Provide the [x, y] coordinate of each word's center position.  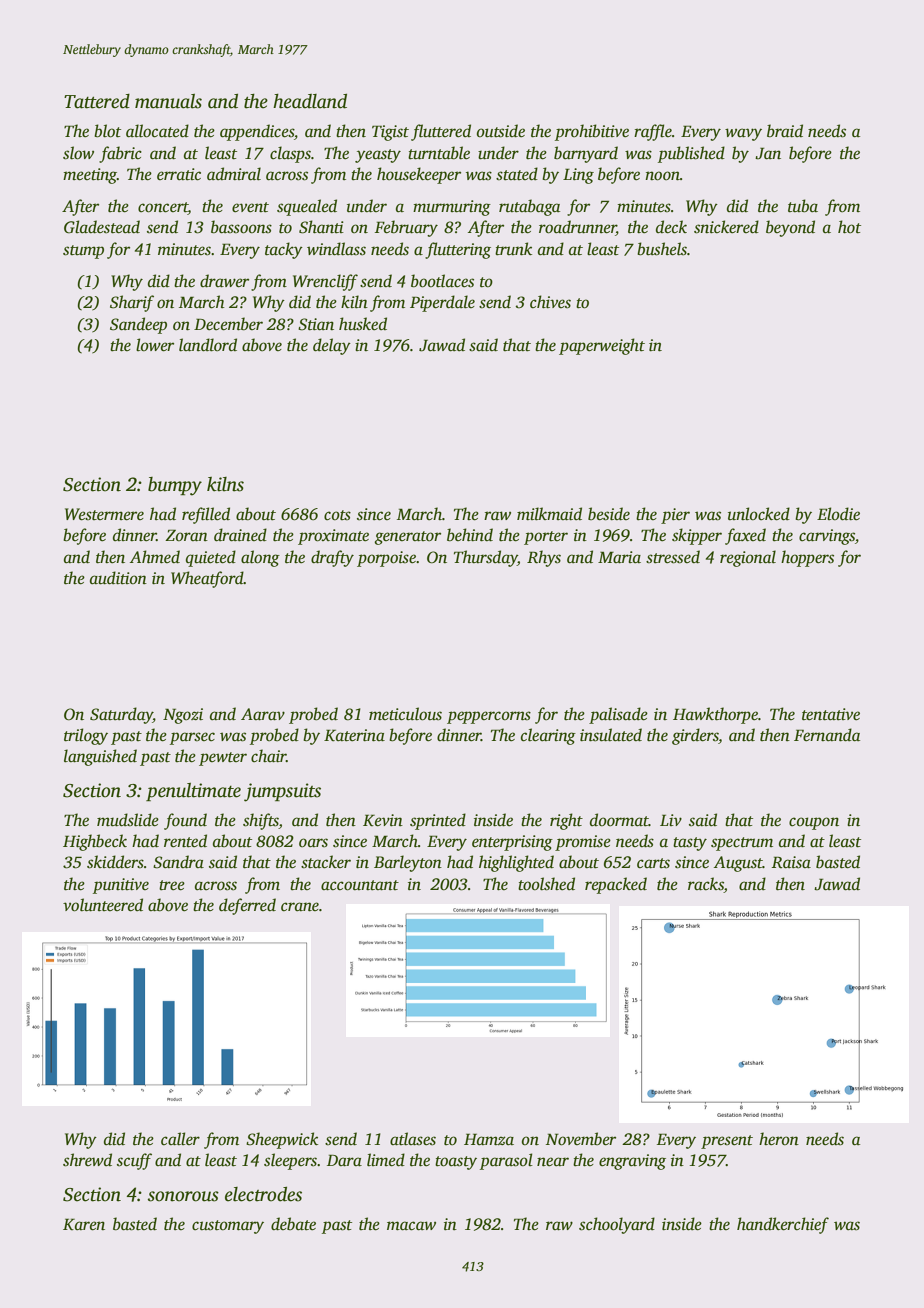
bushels [662, 249]
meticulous [405, 714]
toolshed [546, 884]
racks [706, 884]
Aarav [263, 714]
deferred [247, 906]
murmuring [452, 208]
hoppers [807, 558]
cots [337, 515]
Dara [344, 1160]
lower [155, 345]
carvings [827, 537]
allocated [157, 131]
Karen [84, 1224]
